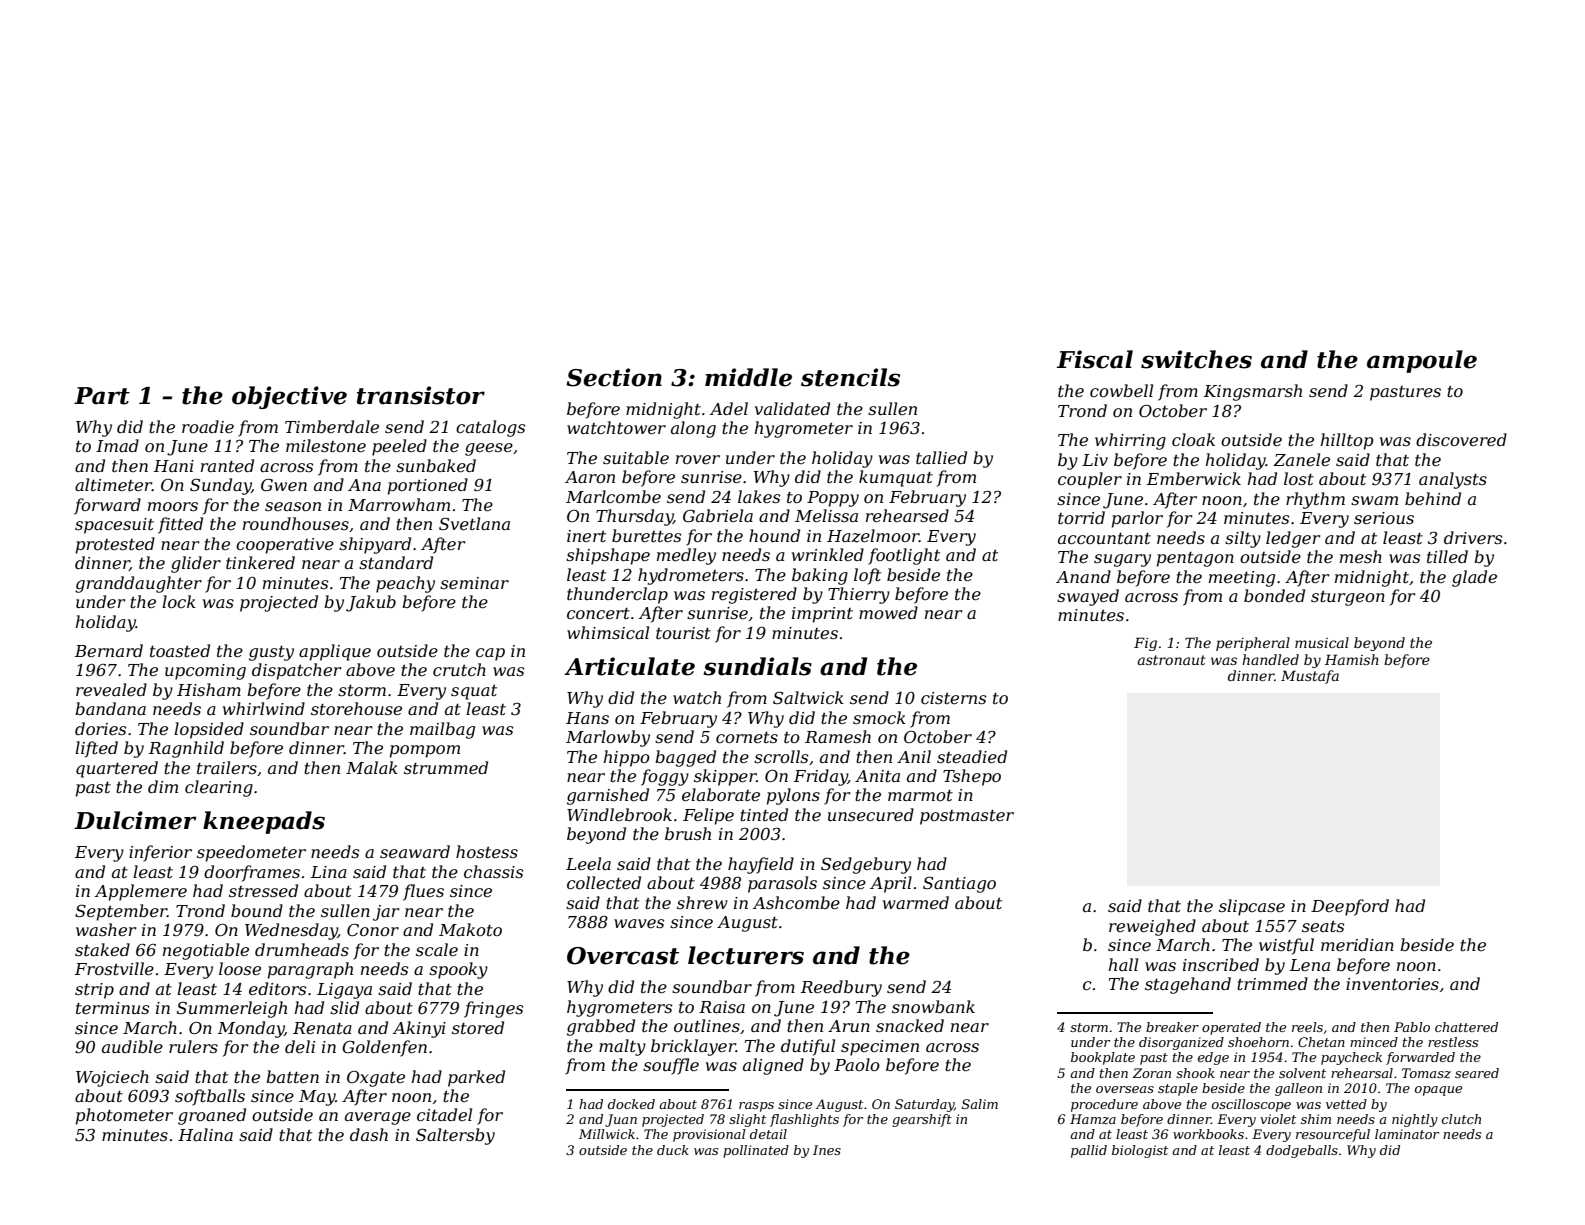 This screenshot has height=1225, width=1585. What do you see at coordinates (1196, 359) in the screenshot?
I see `switches` at bounding box center [1196, 359].
